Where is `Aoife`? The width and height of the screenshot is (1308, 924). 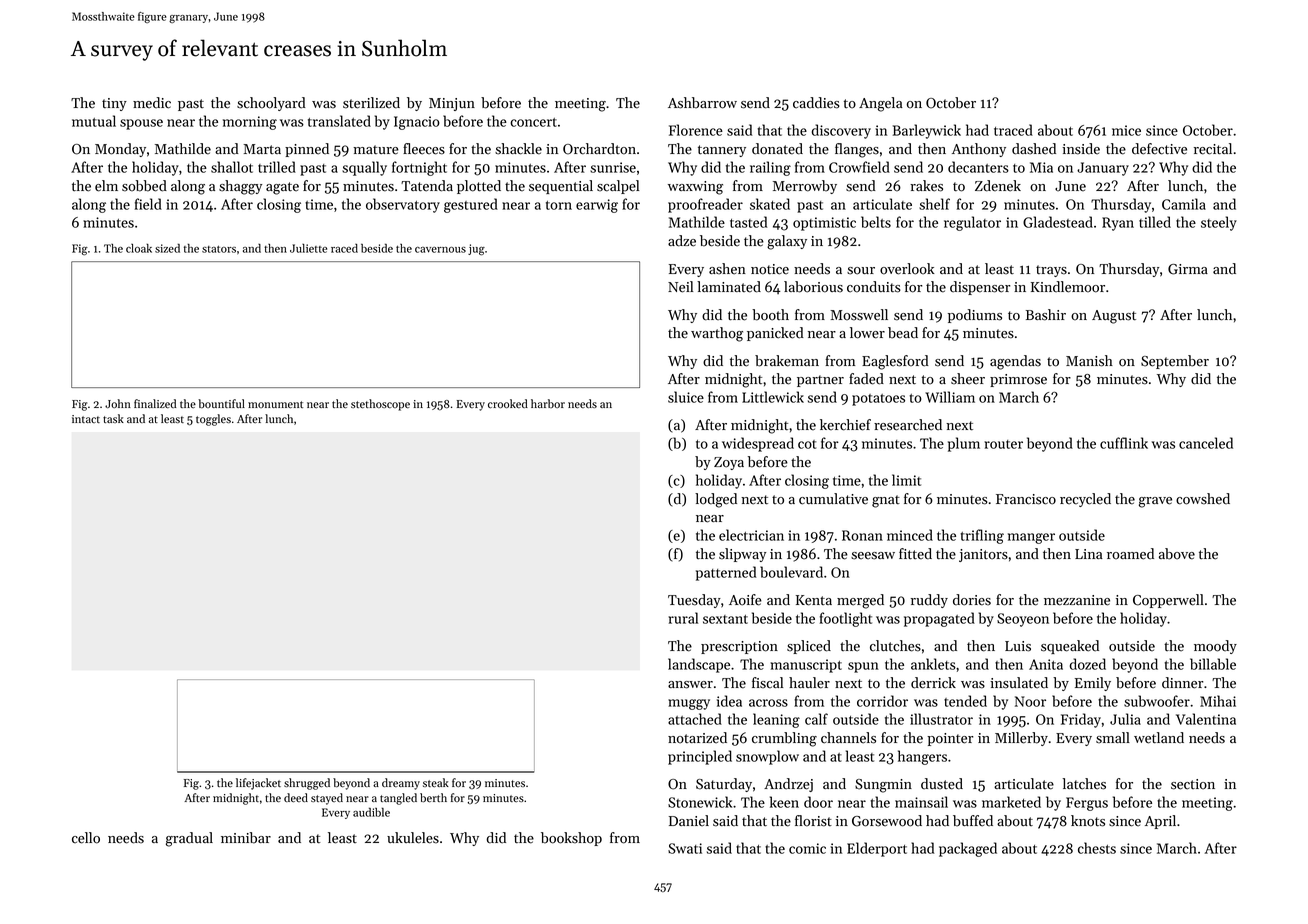 Aoife is located at coordinates (745, 600).
